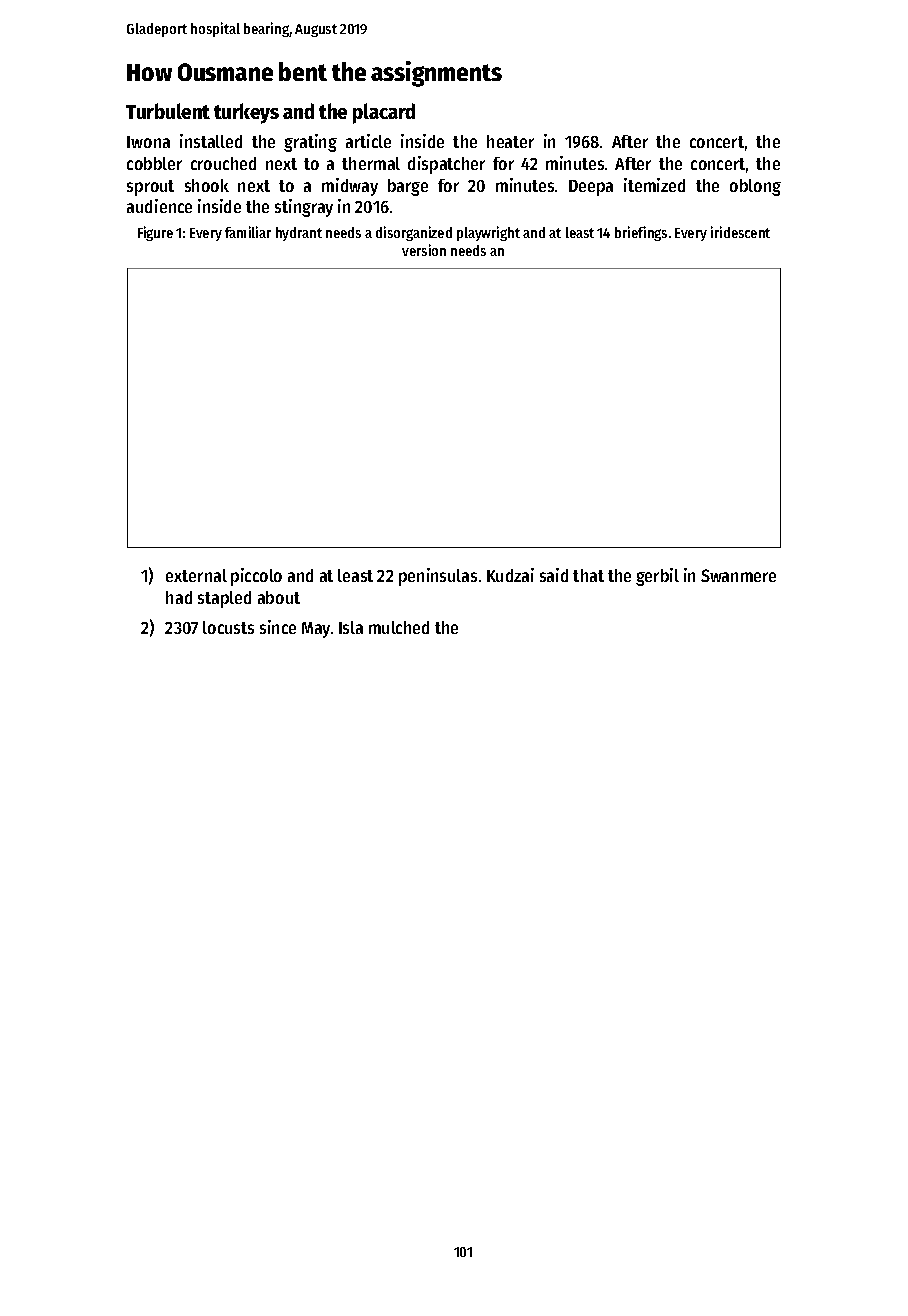 The image size is (908, 1316). What do you see at coordinates (256, 577) in the page?
I see `piccolo` at bounding box center [256, 577].
